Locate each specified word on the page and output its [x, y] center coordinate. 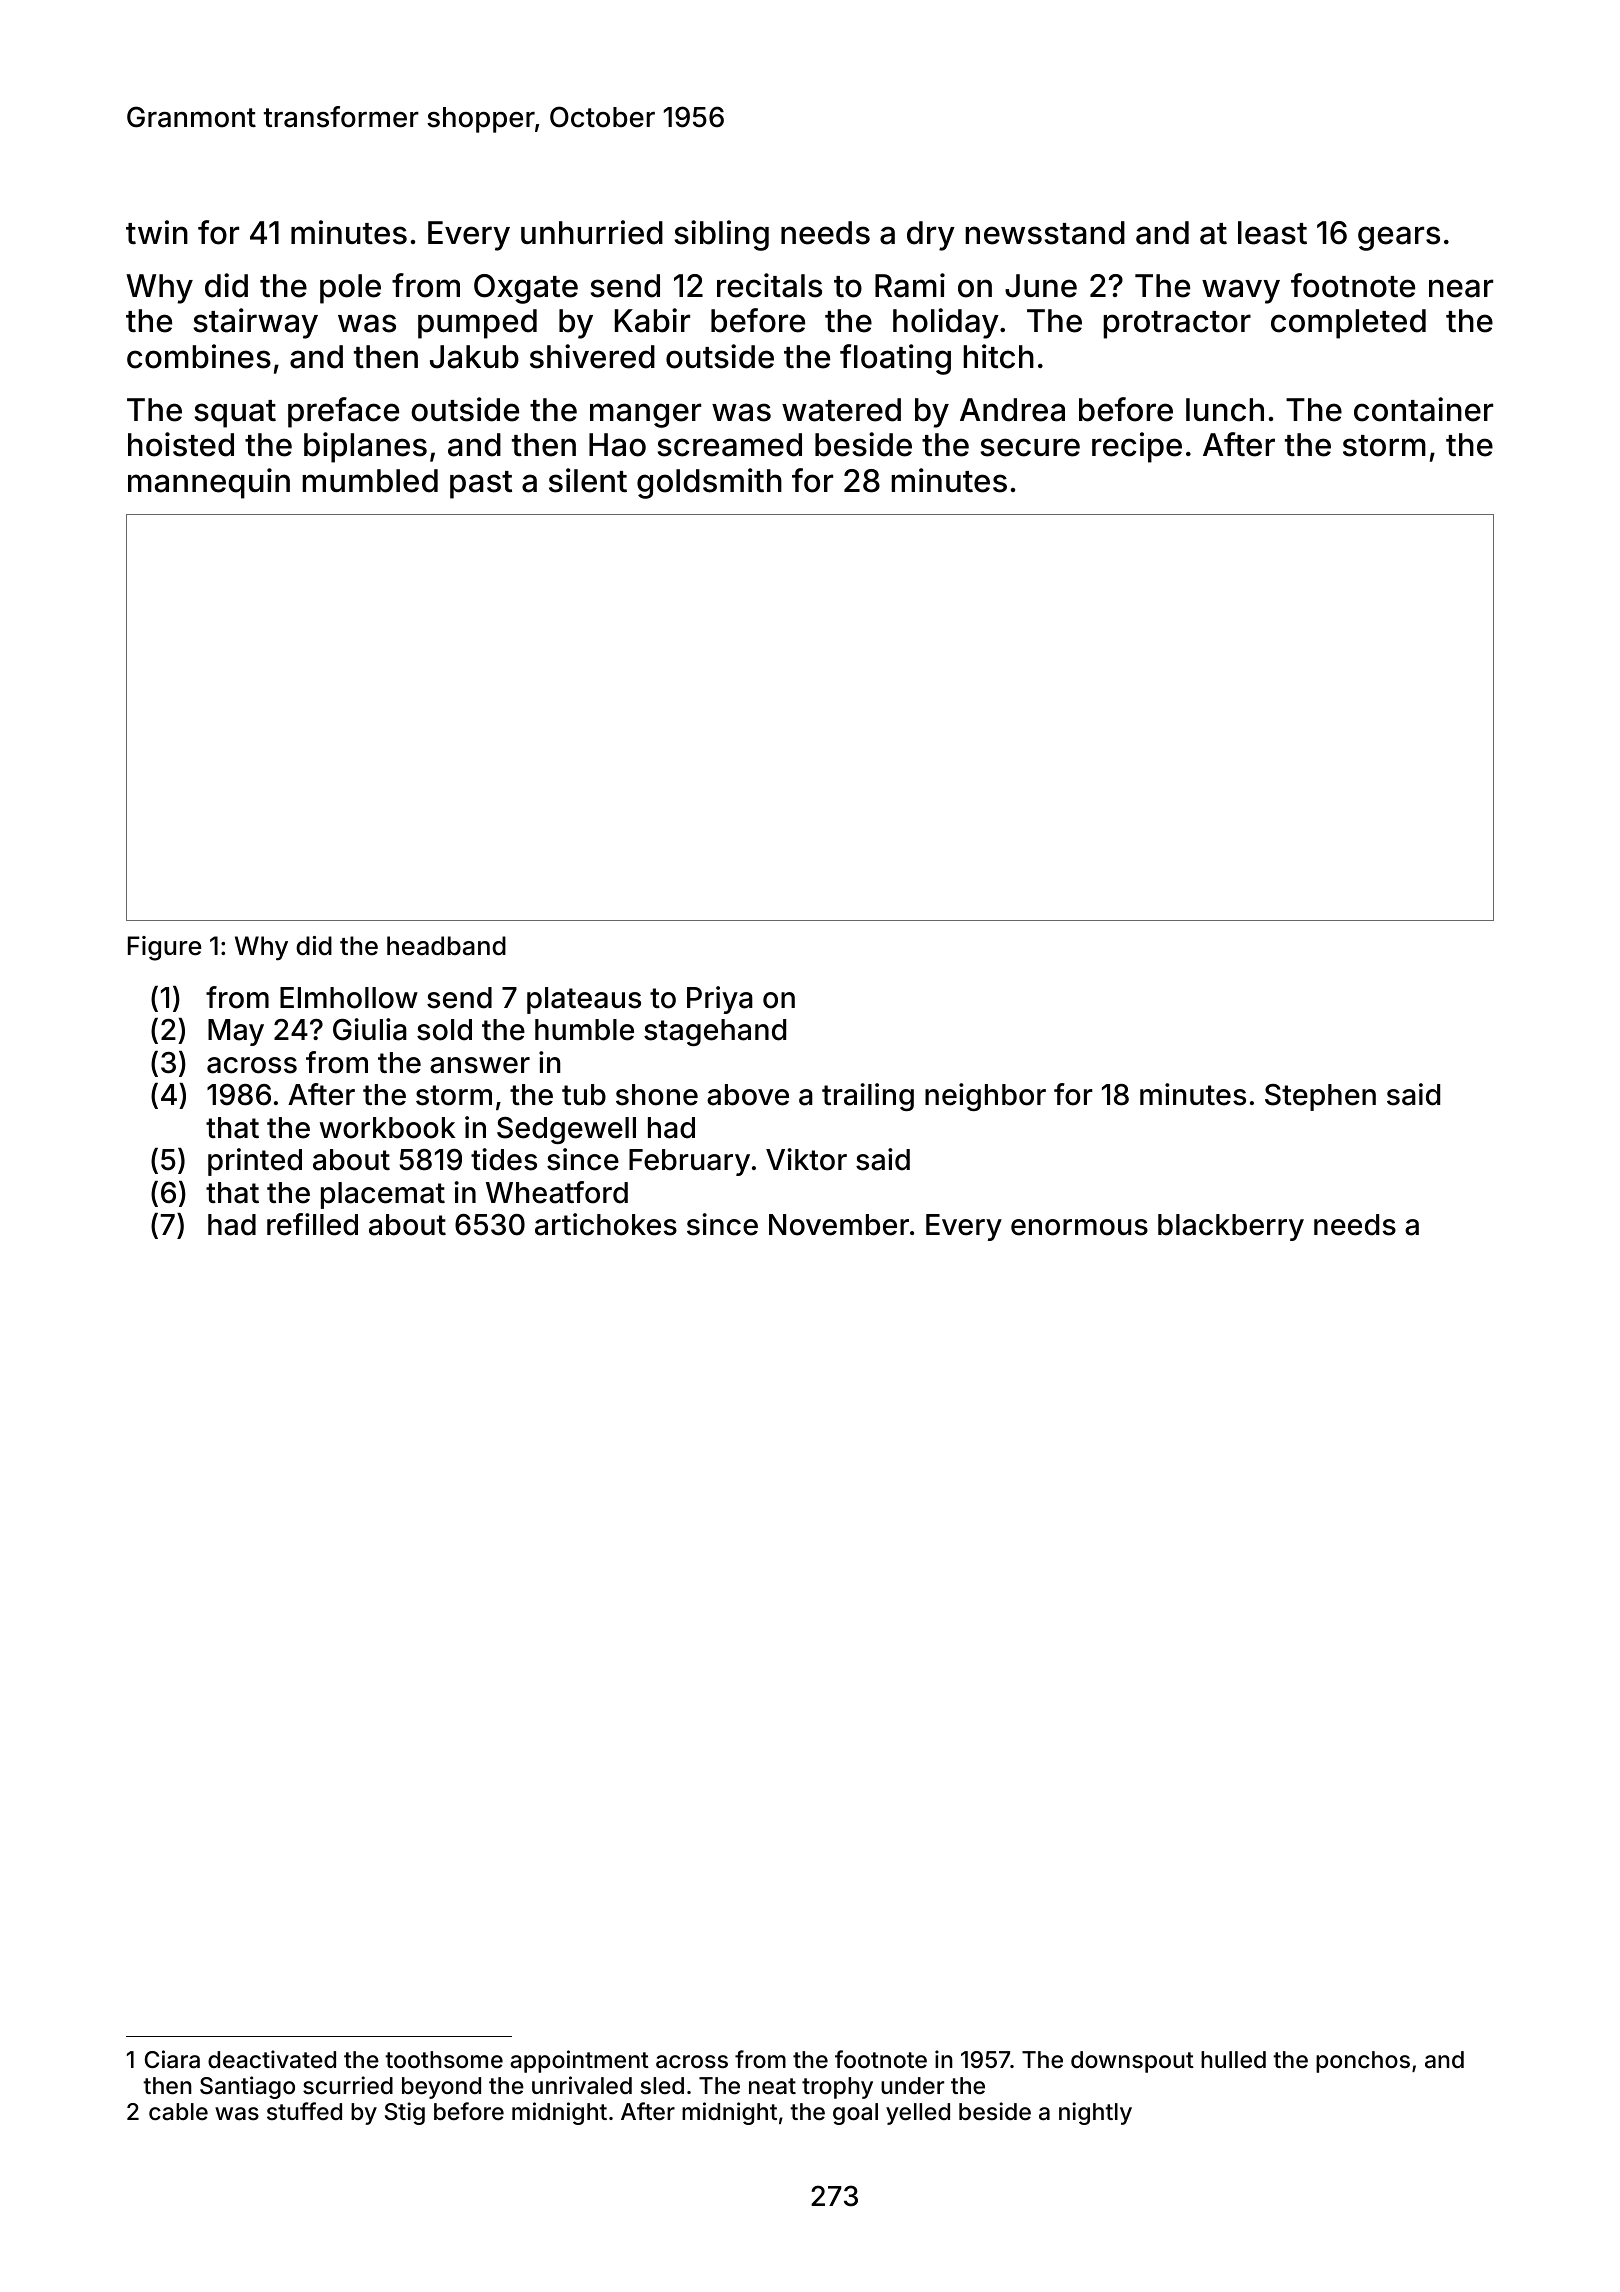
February [689, 1162]
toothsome [444, 2060]
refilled [312, 1224]
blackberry [1231, 1227]
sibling [721, 235]
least [1272, 233]
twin [157, 232]
